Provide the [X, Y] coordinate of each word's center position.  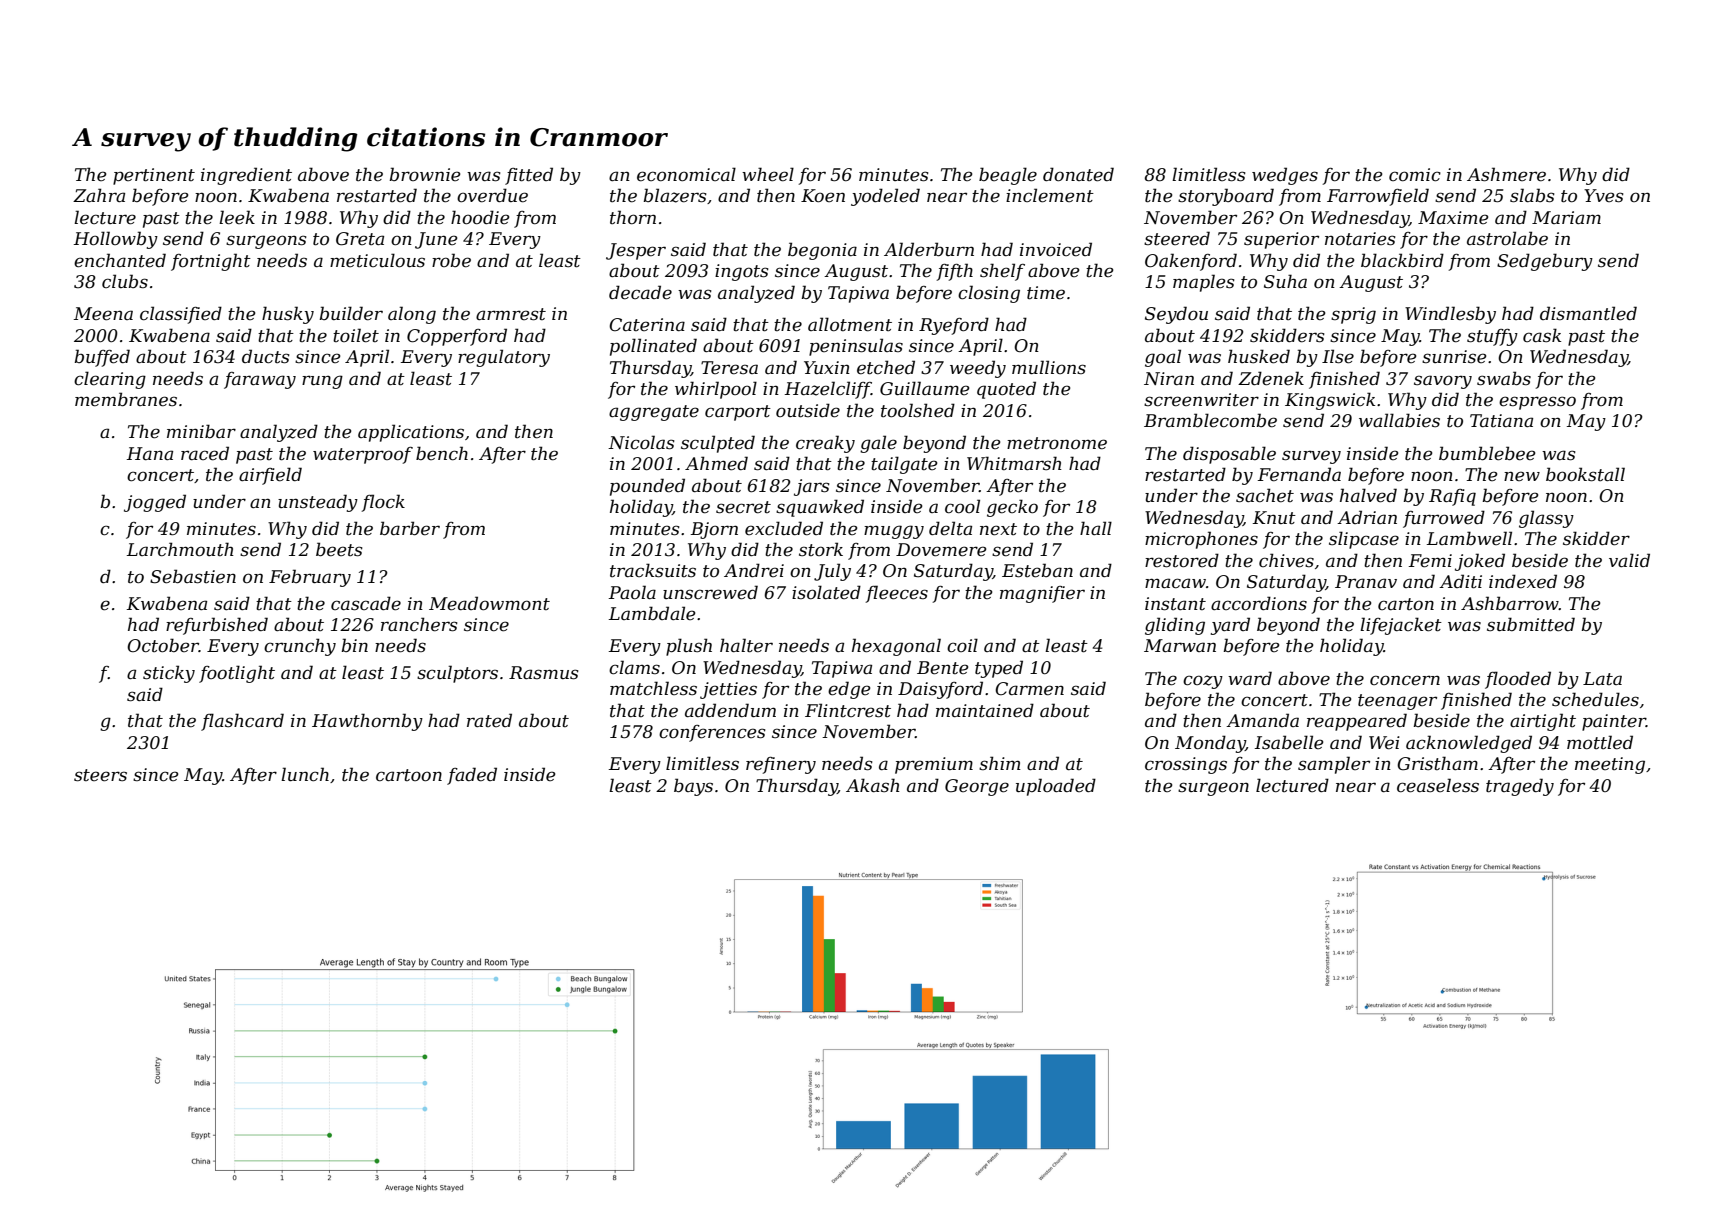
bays [693, 787]
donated [1078, 174]
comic [1415, 175]
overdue [492, 195]
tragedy [1520, 787]
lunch [305, 774]
